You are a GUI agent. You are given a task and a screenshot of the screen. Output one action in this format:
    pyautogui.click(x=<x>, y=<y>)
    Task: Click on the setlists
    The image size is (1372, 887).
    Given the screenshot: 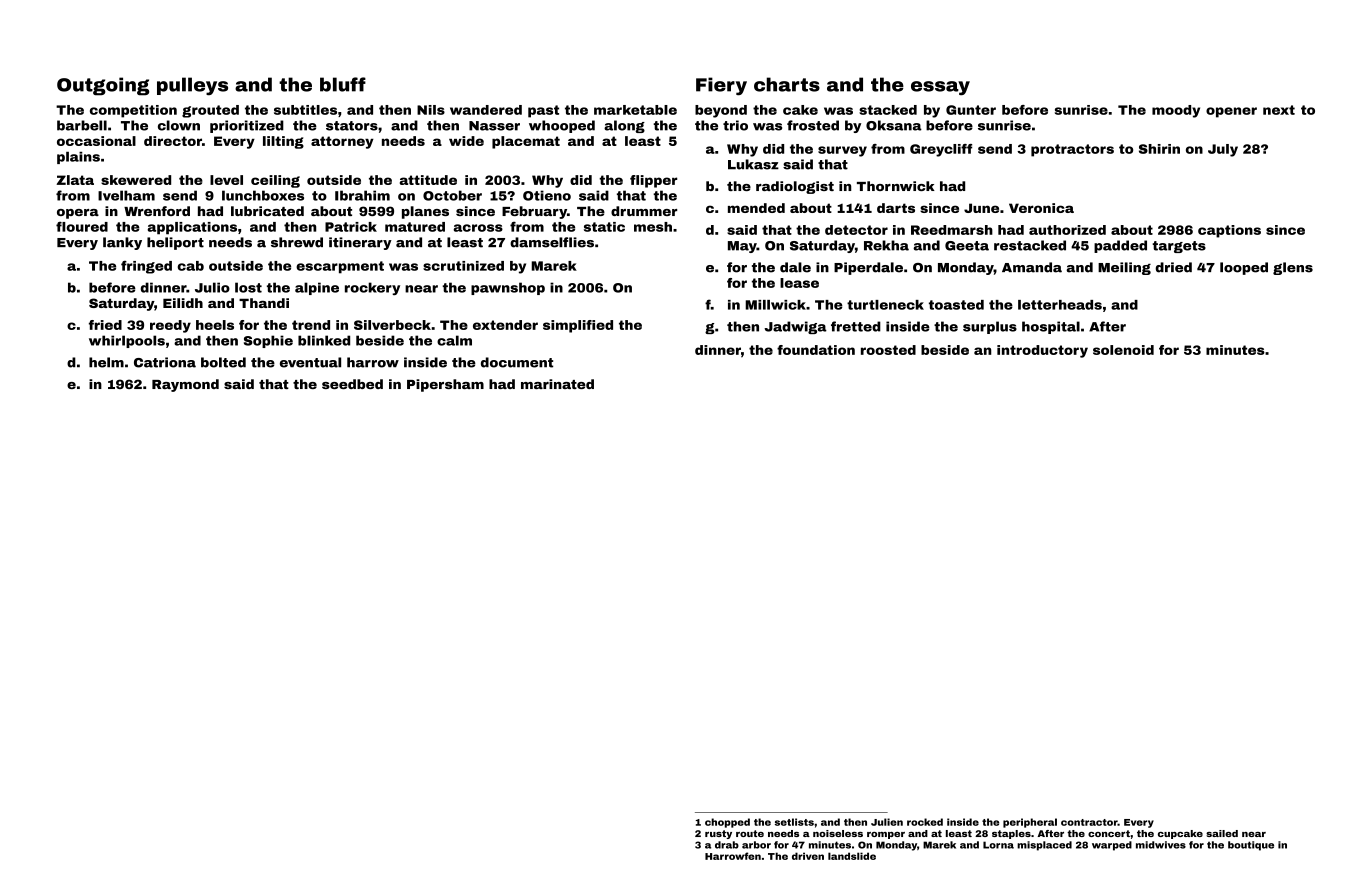 What is the action you would take?
    pyautogui.click(x=794, y=822)
